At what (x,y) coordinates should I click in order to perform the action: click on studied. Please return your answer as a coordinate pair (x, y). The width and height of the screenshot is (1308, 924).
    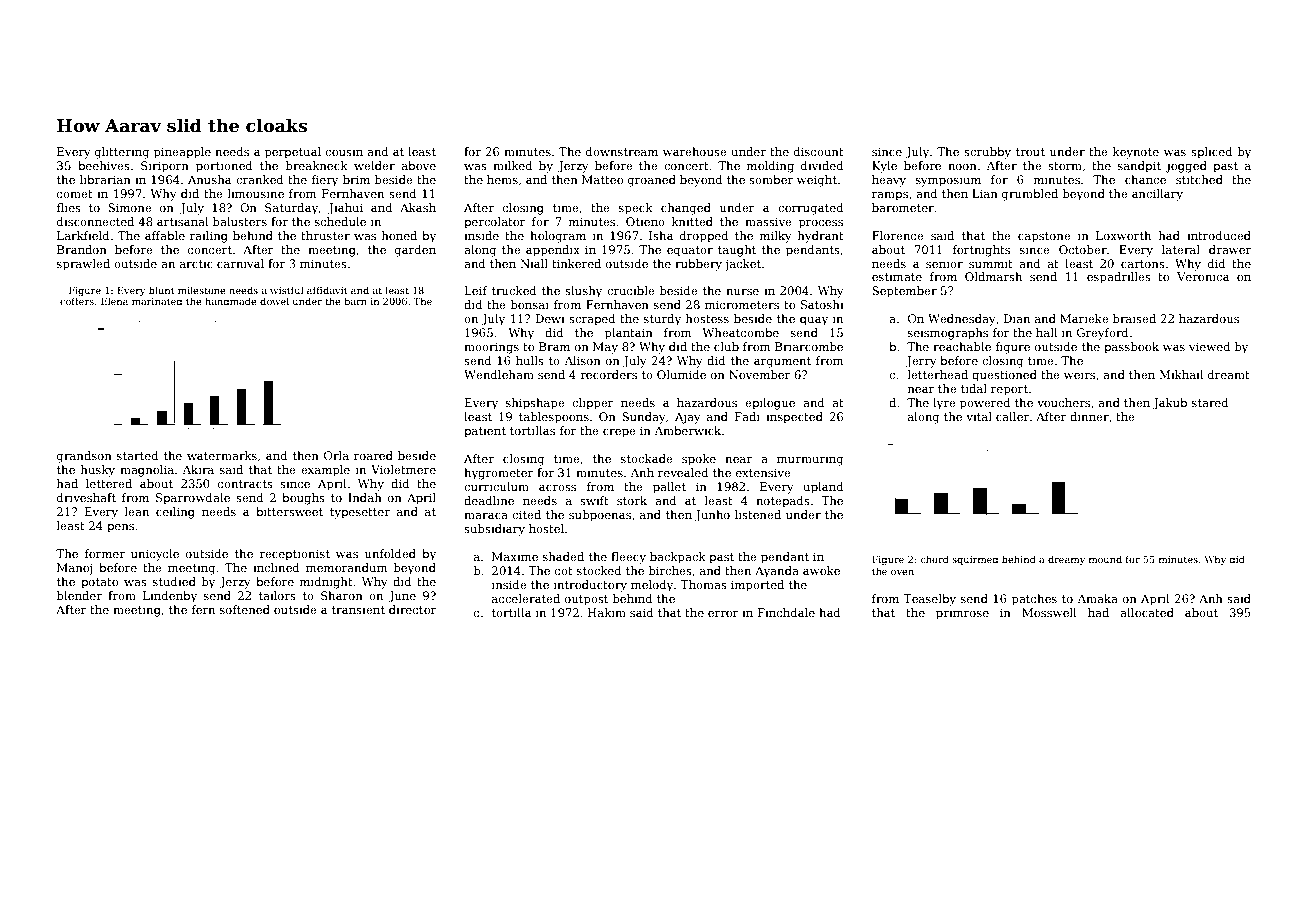
    Looking at the image, I should click on (174, 581).
